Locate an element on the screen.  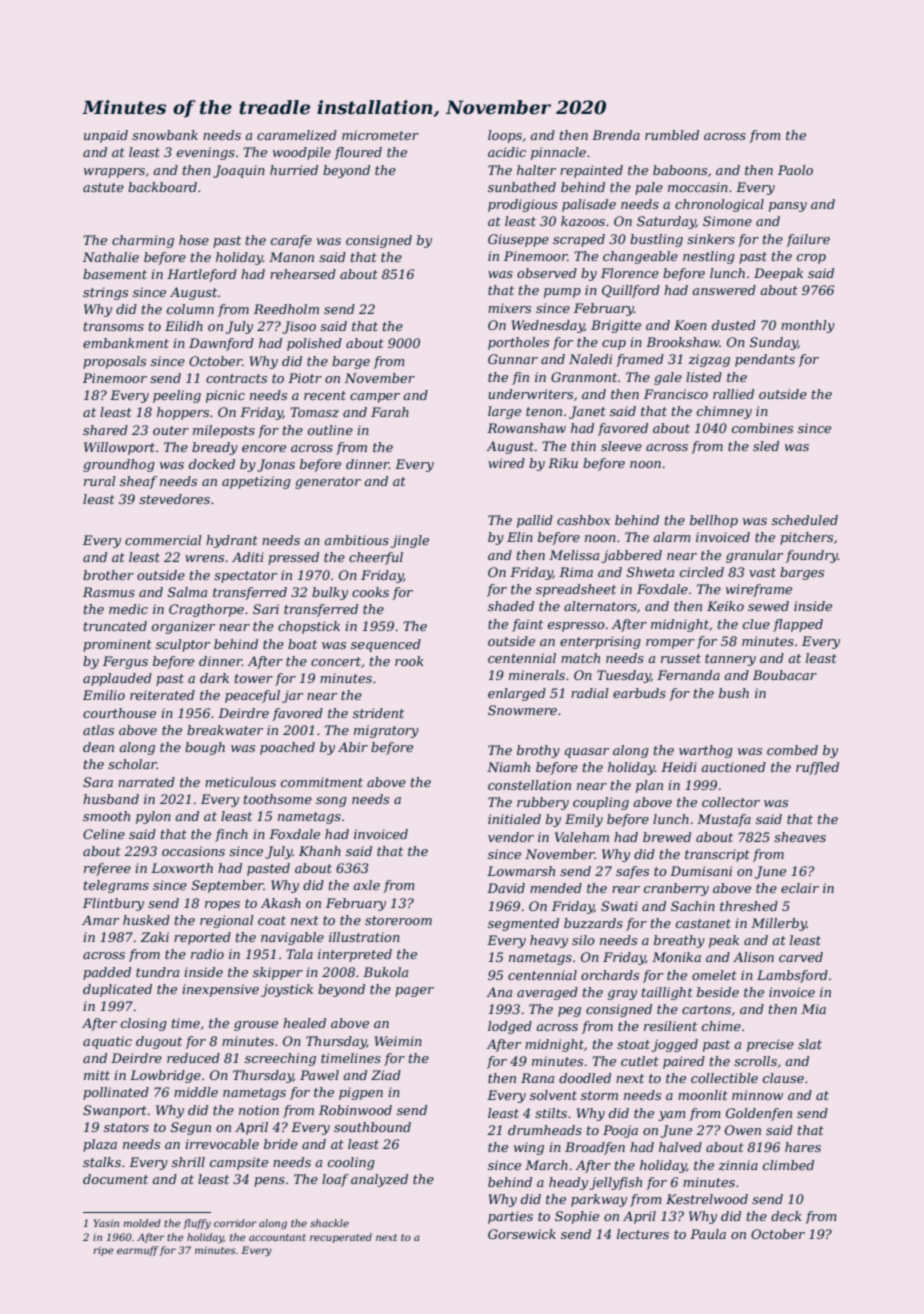
scheduled is located at coordinates (805, 520).
